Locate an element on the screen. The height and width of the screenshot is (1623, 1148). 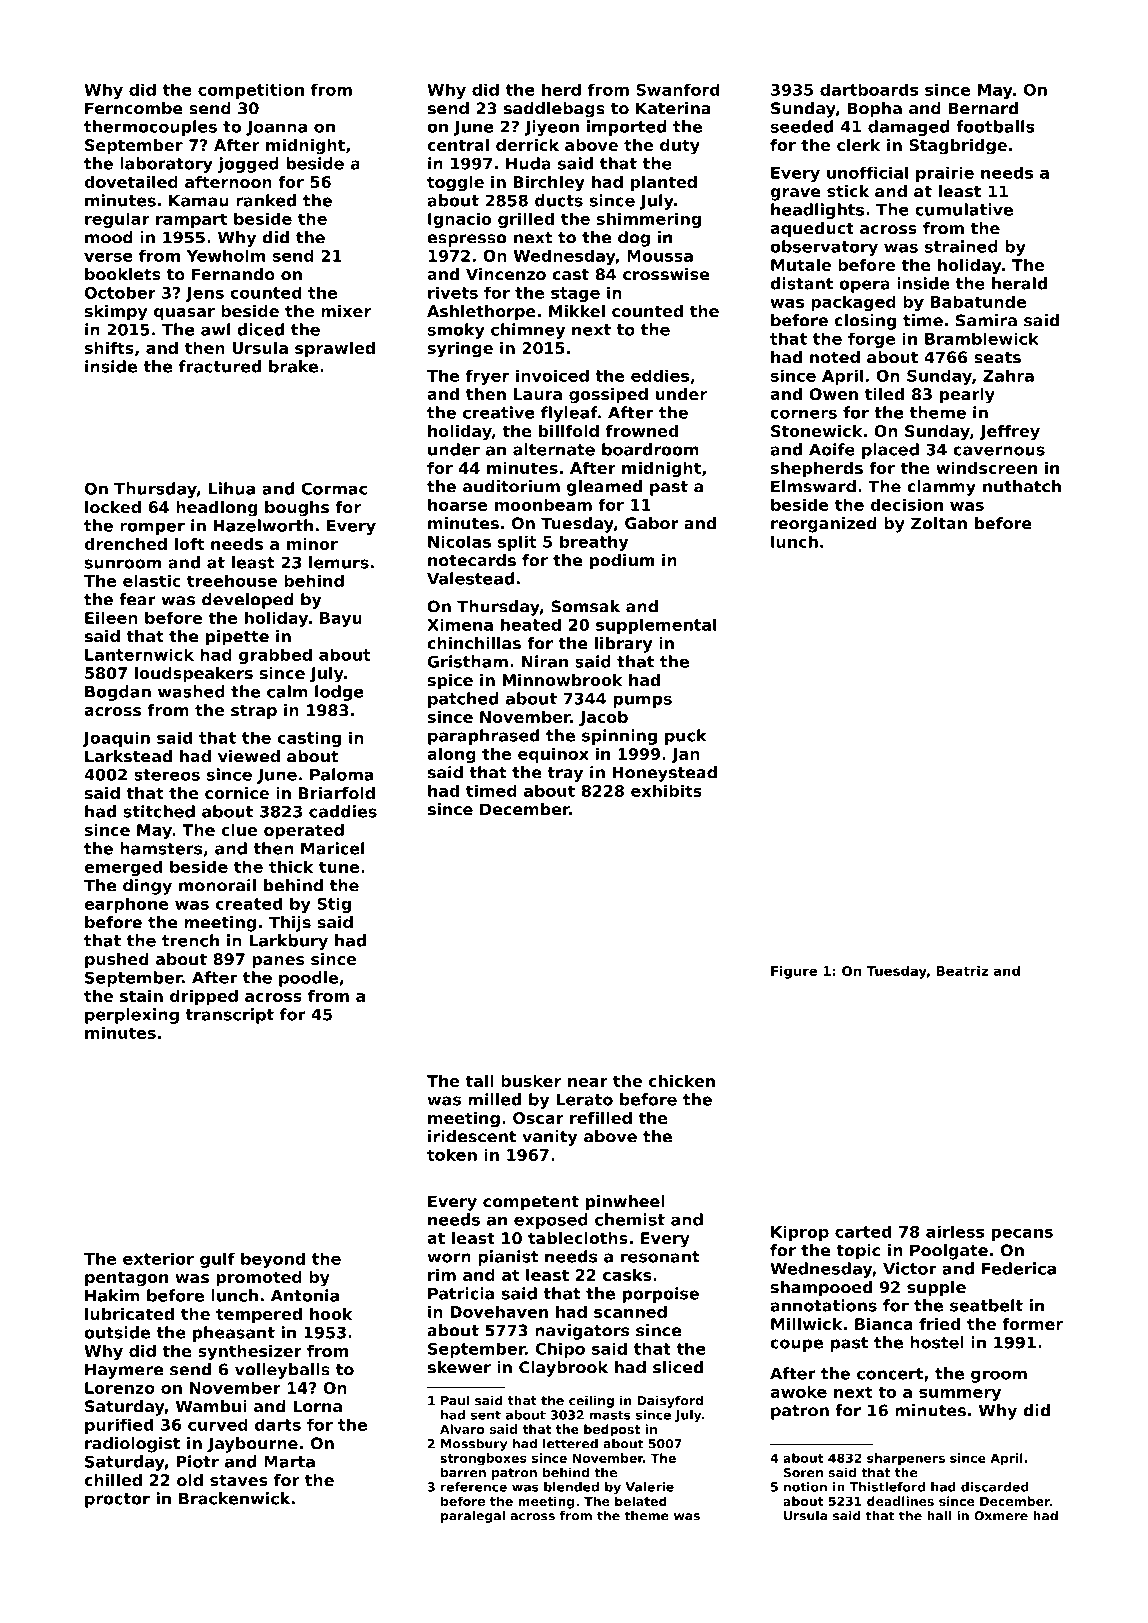
paralegal is located at coordinates (473, 1517).
